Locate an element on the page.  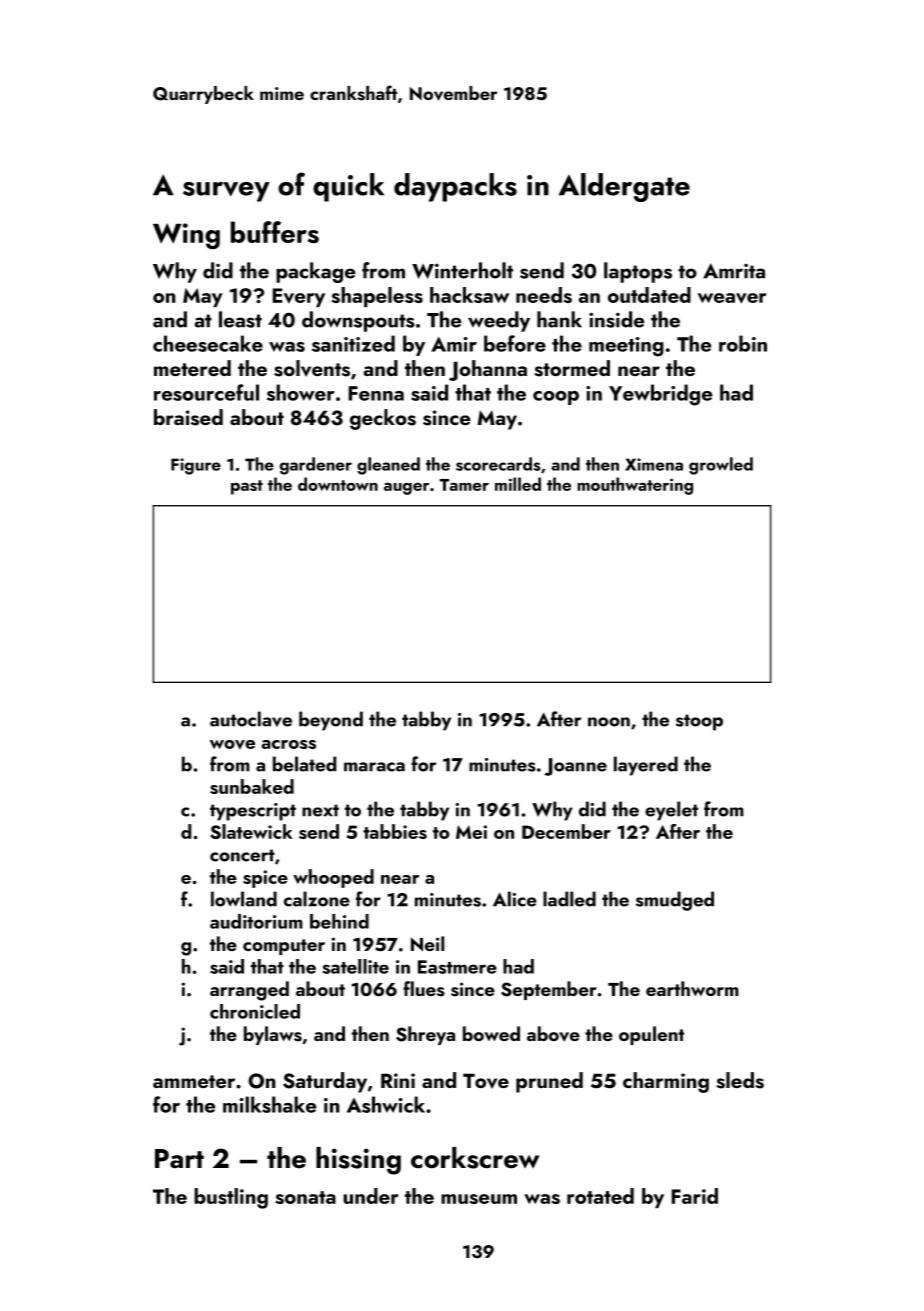
downtown is located at coordinates (338, 484).
